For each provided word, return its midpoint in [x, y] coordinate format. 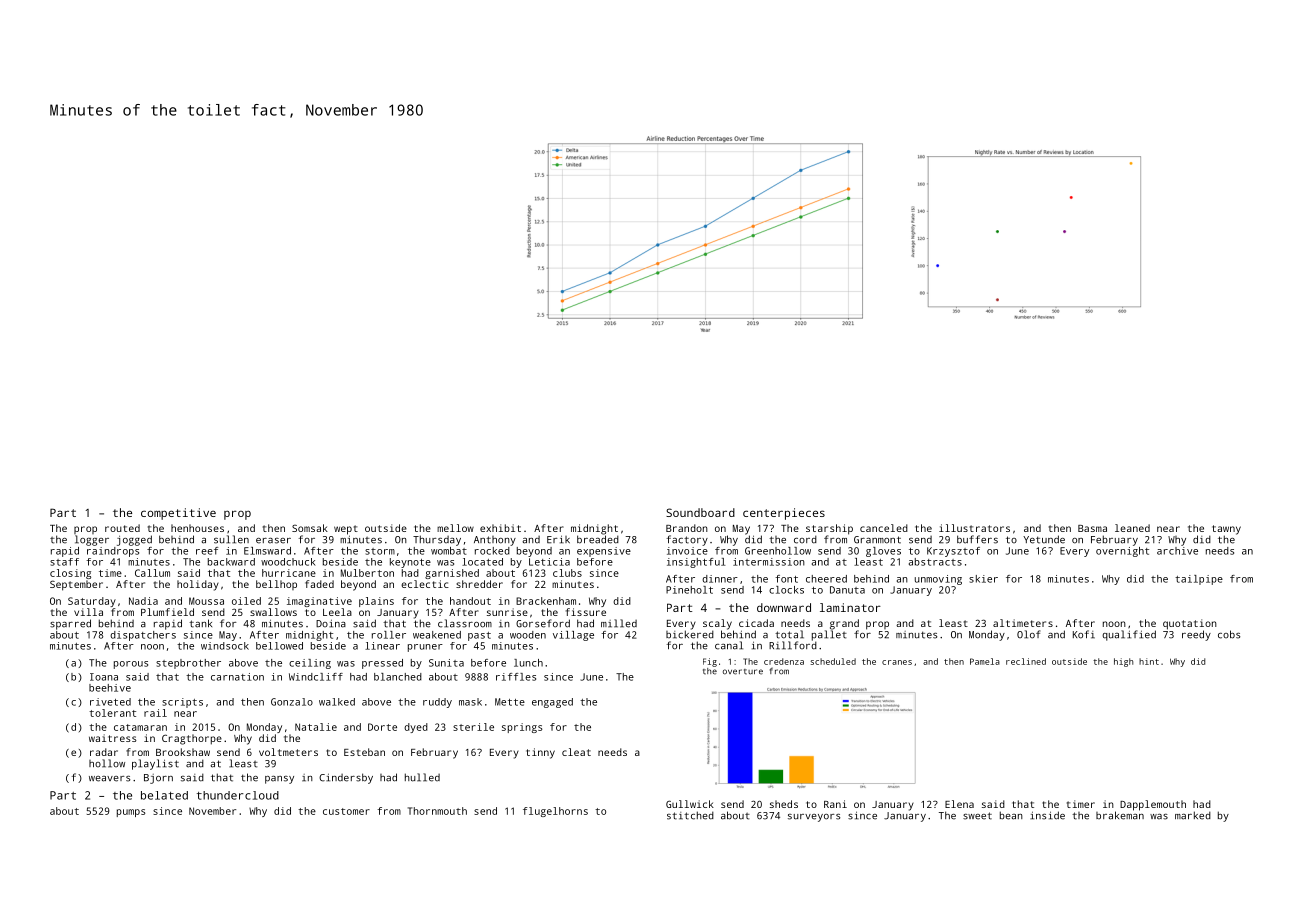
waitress [113, 738]
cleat [576, 752]
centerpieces [784, 514]
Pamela [985, 661]
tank [200, 623]
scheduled [833, 661]
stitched [690, 815]
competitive [178, 514]
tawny [1226, 530]
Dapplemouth [1153, 805]
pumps [131, 813]
